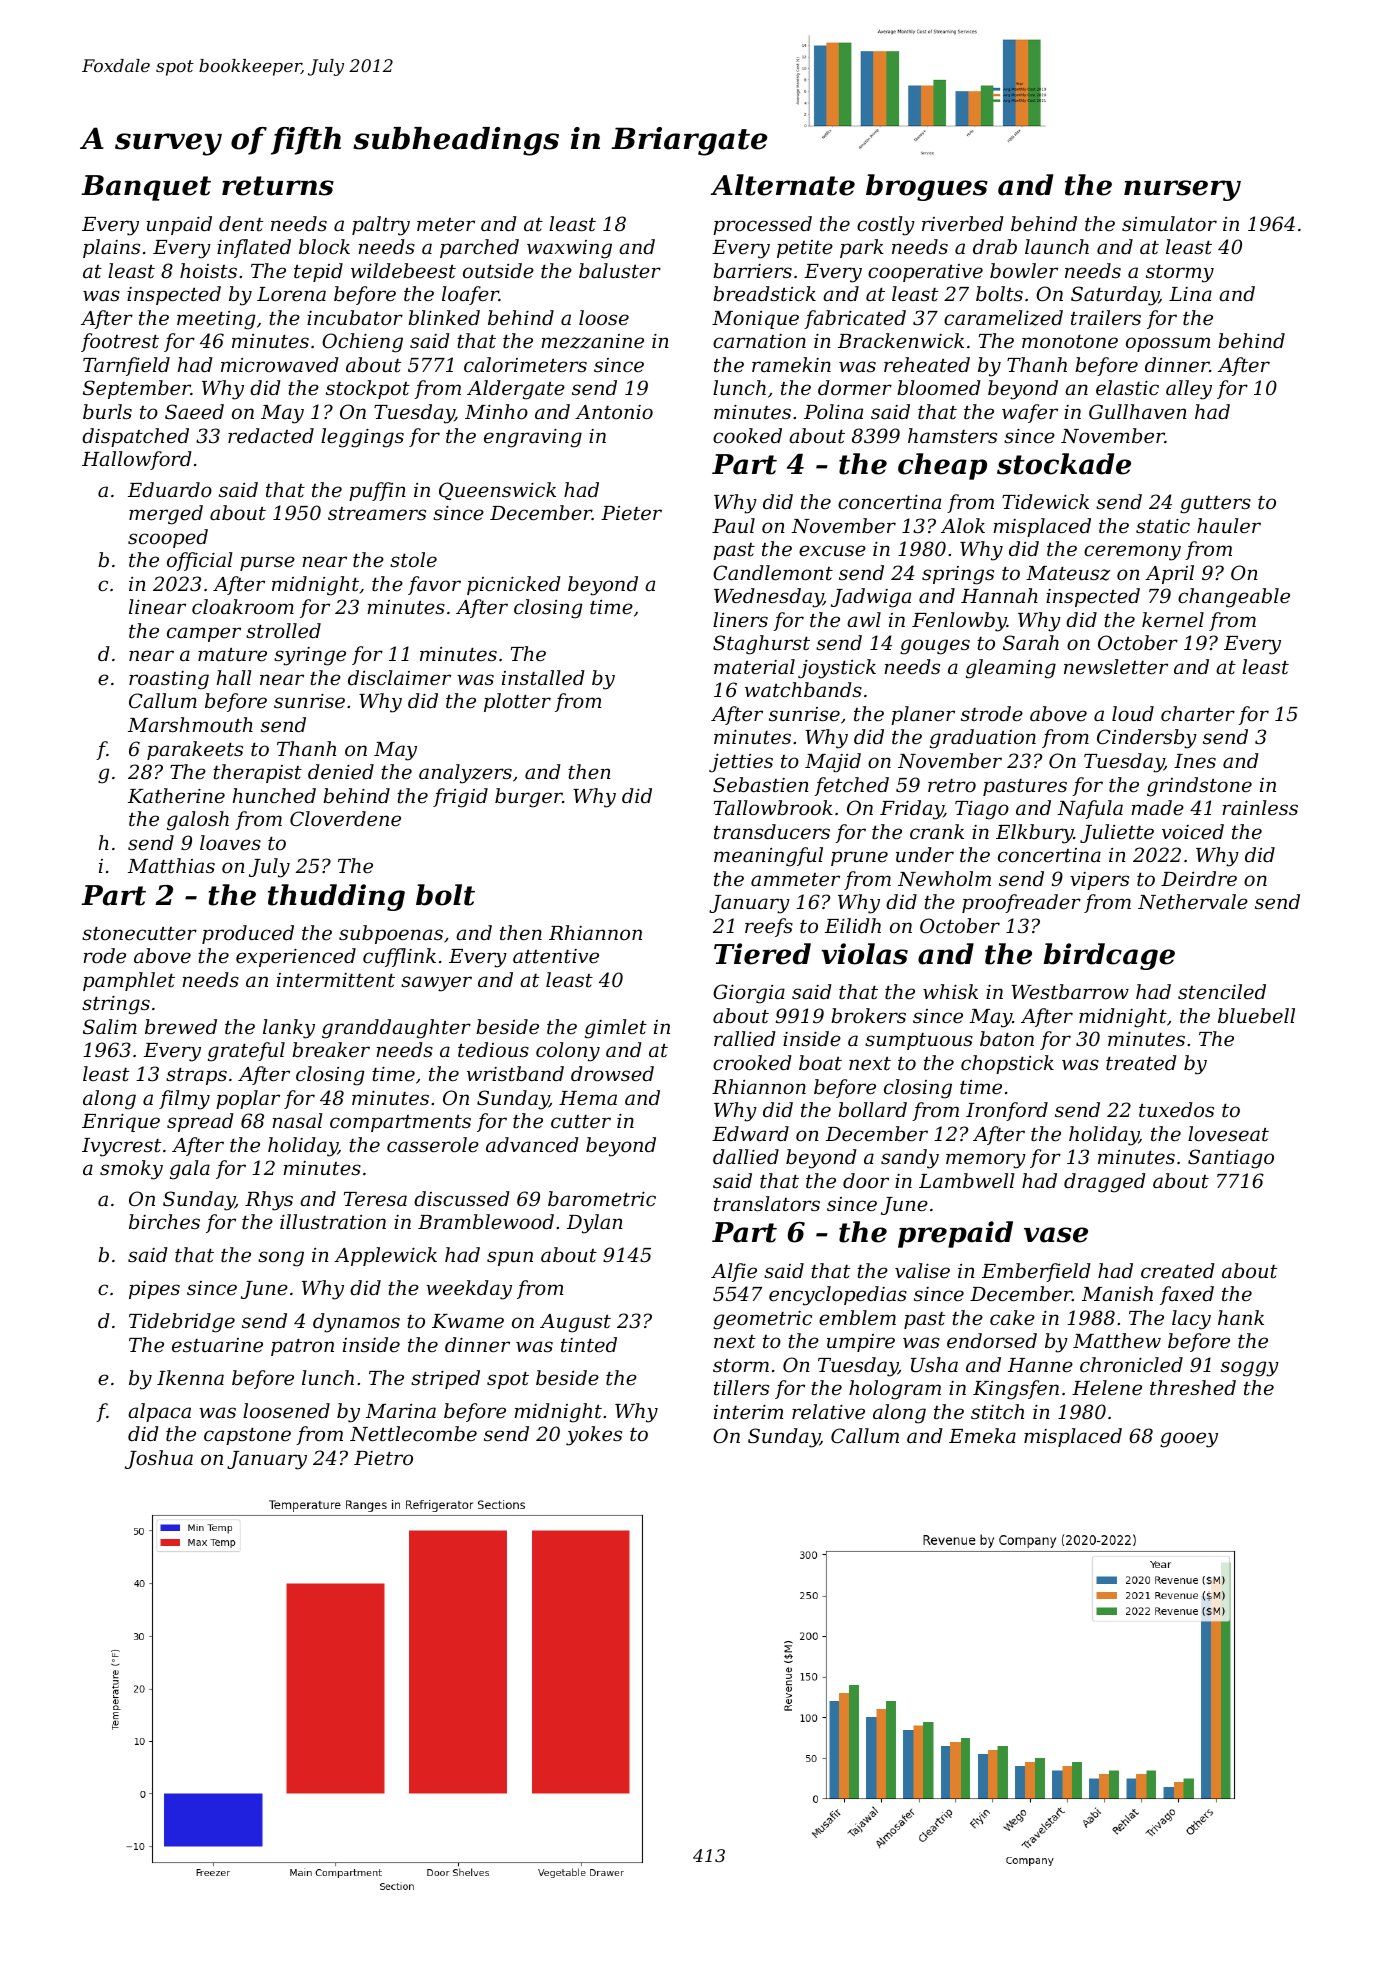  I want to click on Matthias, so click(171, 865).
